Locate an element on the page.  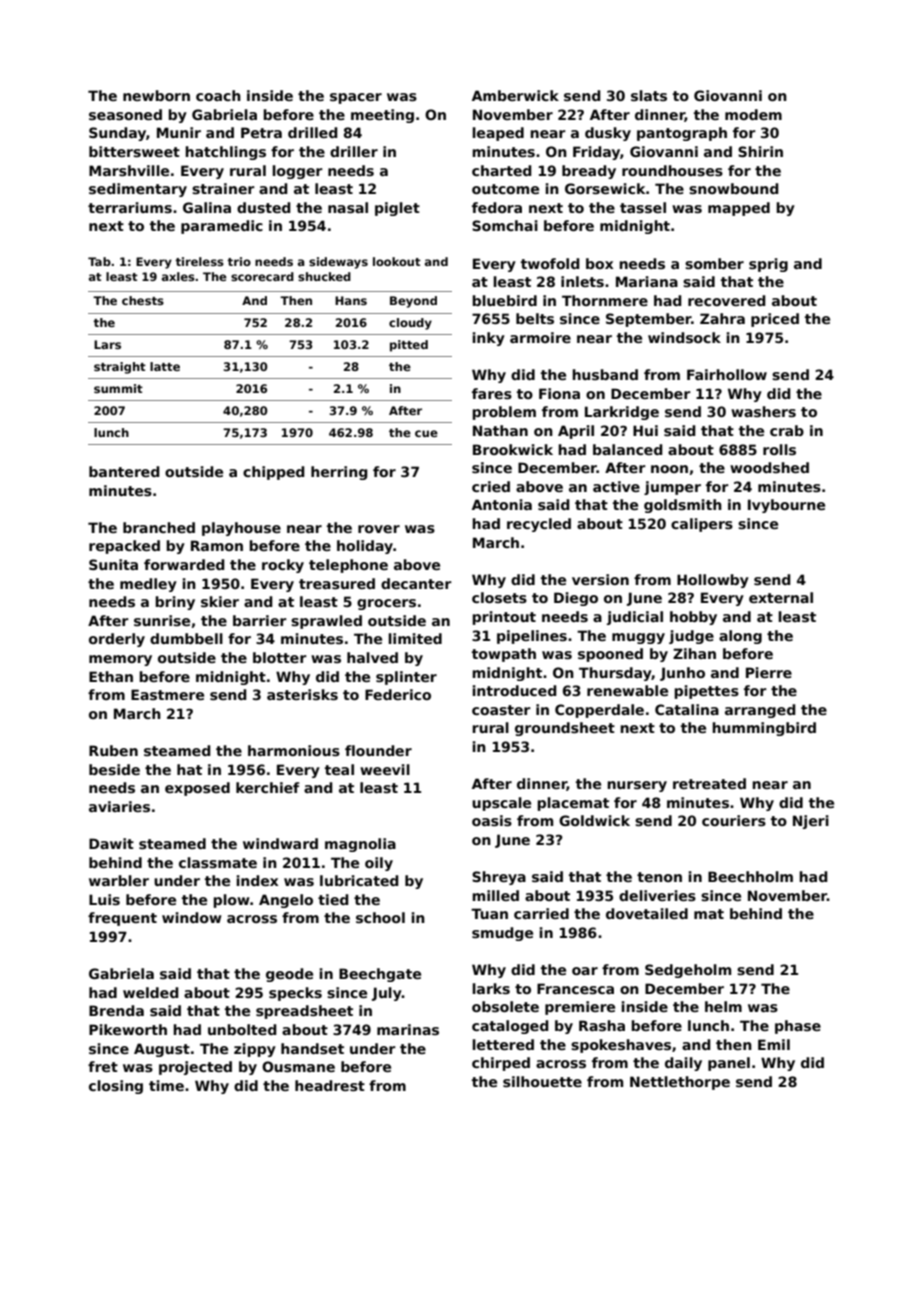
drilled is located at coordinates (313, 132).
